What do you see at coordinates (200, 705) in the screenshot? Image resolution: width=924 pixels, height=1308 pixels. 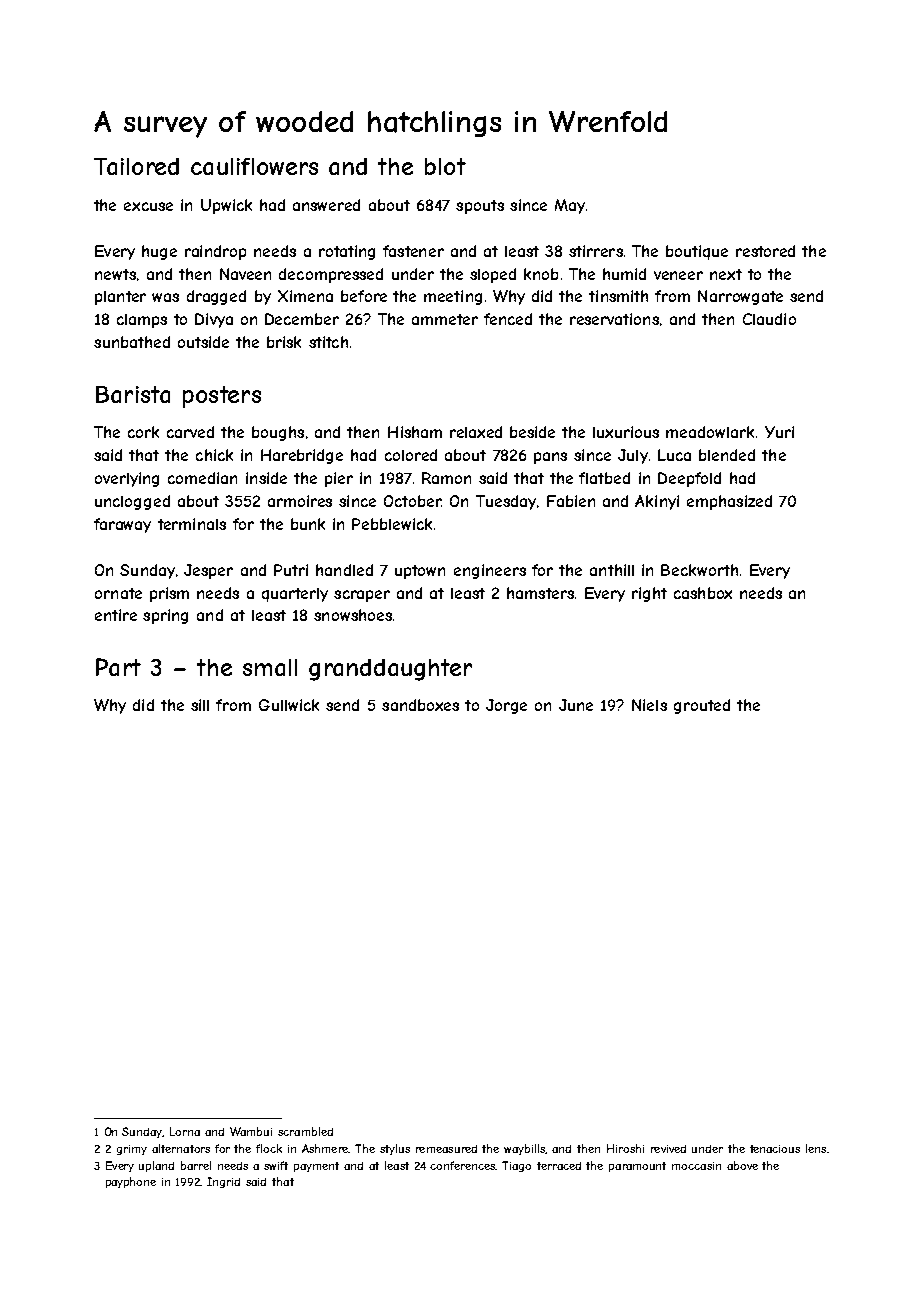 I see `sill` at bounding box center [200, 705].
